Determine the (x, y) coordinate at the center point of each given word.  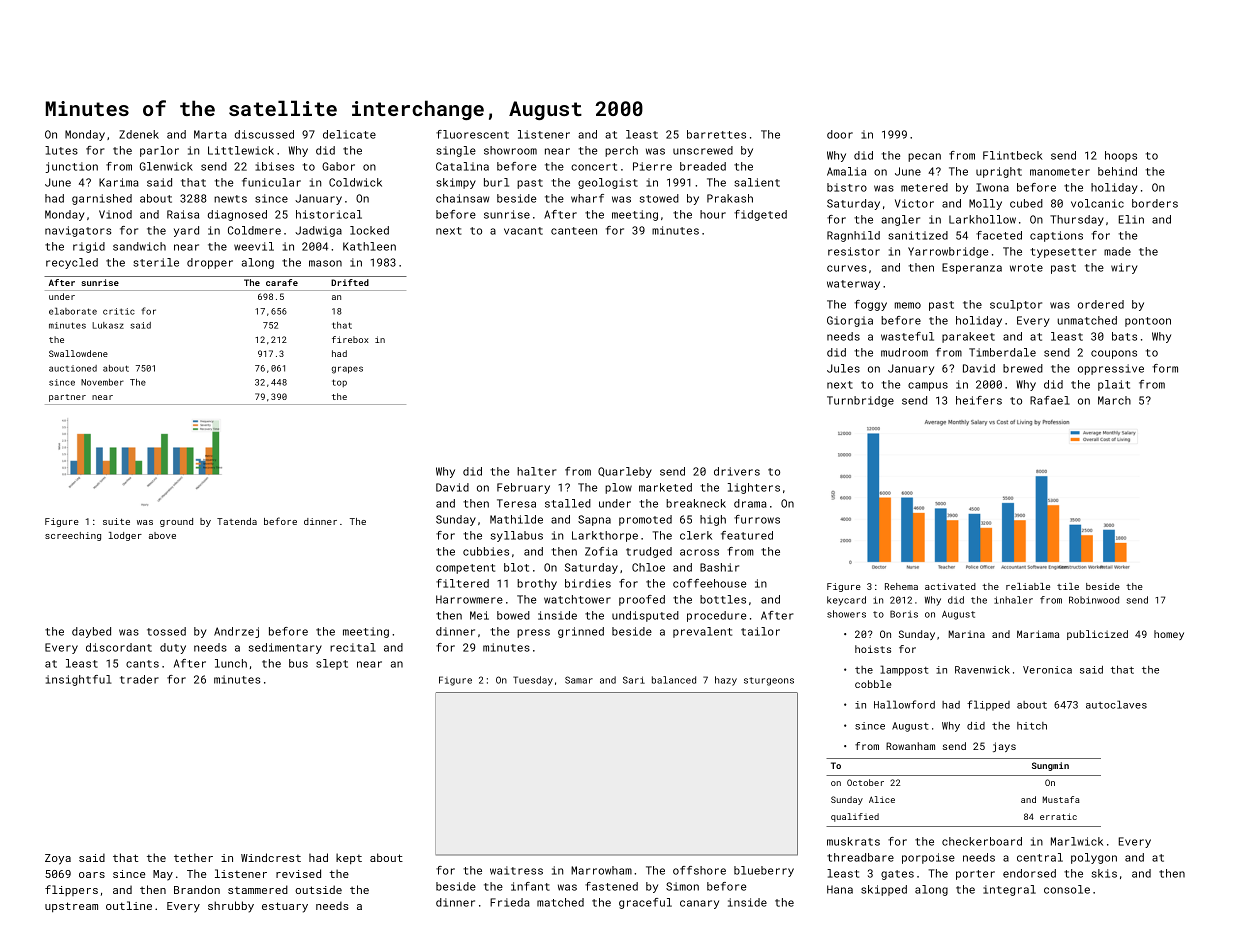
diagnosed (237, 215)
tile (1068, 586)
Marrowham (601, 870)
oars (92, 875)
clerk (696, 535)
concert (594, 167)
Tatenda (237, 521)
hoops (1121, 156)
